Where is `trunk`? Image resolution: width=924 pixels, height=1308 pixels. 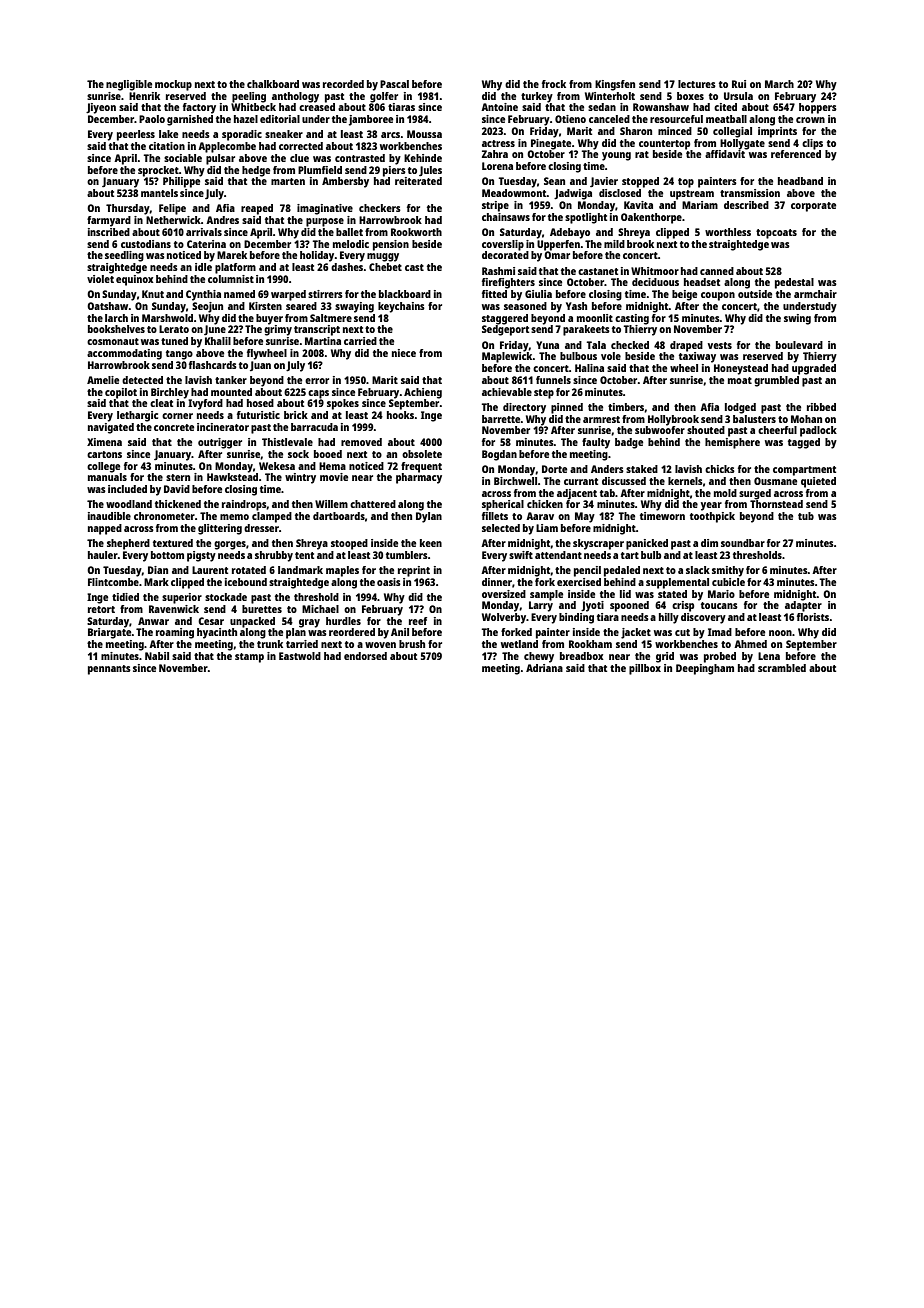 trunk is located at coordinates (270, 644).
